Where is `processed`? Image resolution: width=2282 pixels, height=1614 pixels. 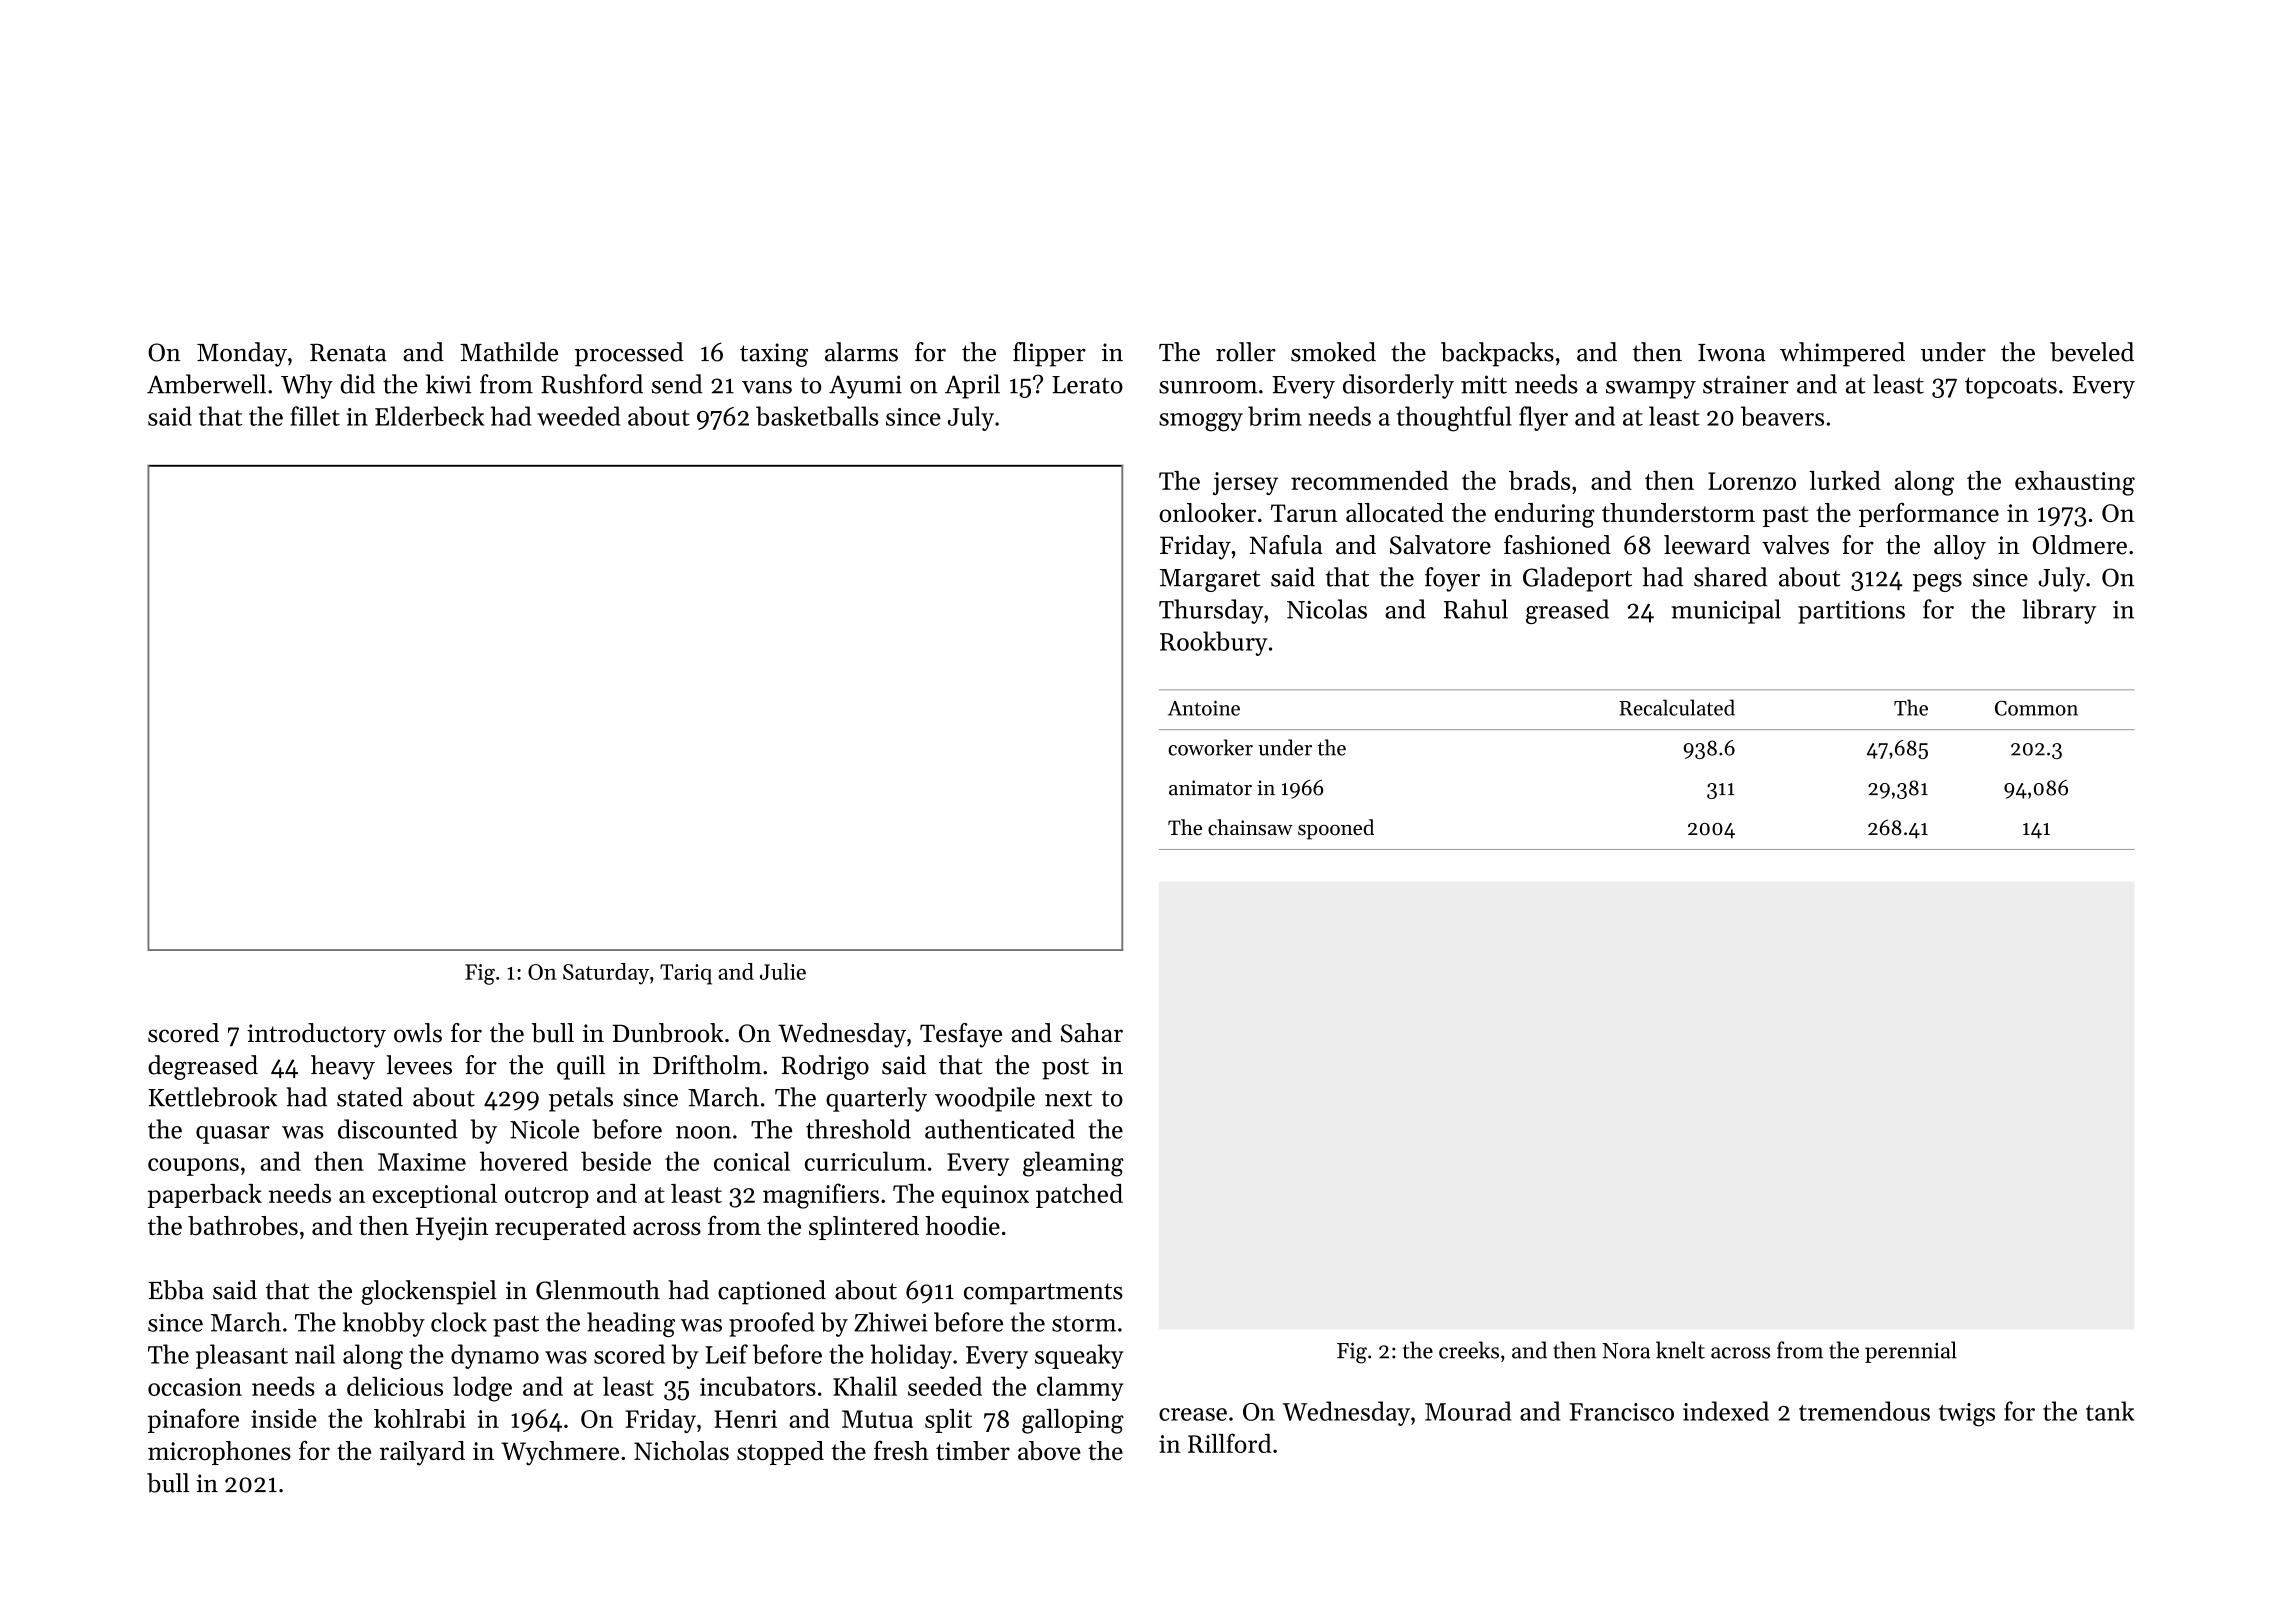
processed is located at coordinates (629, 354).
